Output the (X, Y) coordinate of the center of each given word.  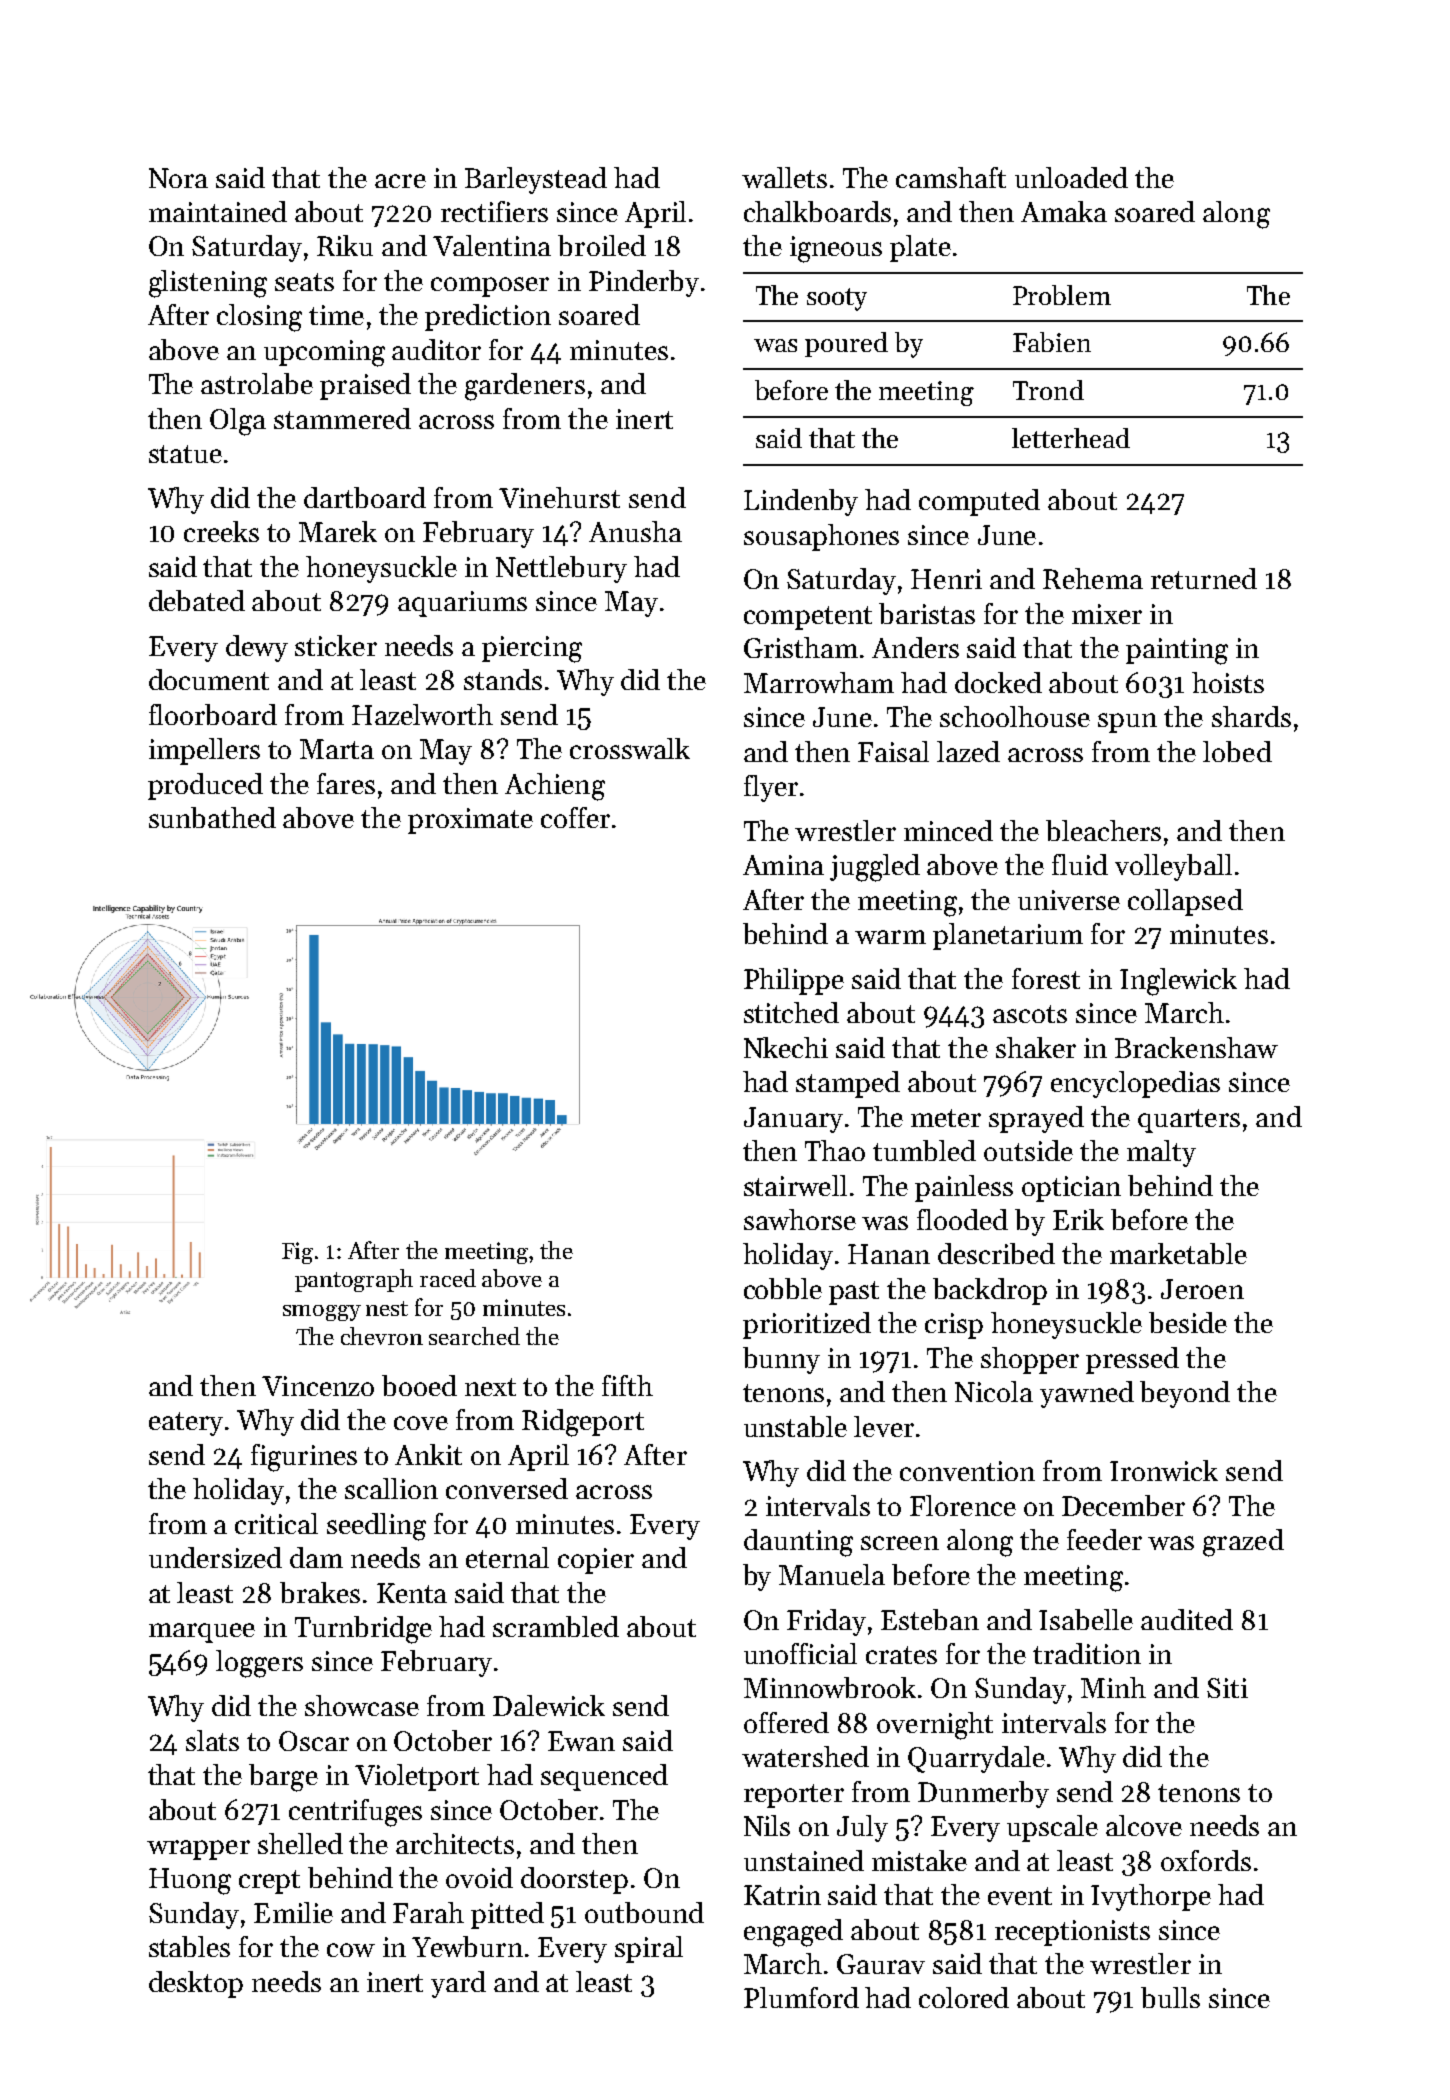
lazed (968, 751)
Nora (178, 178)
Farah (428, 1912)
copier (596, 1561)
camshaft (951, 177)
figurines (304, 1458)
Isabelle (1086, 1619)
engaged (793, 1933)
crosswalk (630, 748)
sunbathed (212, 817)
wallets (784, 177)
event (1020, 1896)
